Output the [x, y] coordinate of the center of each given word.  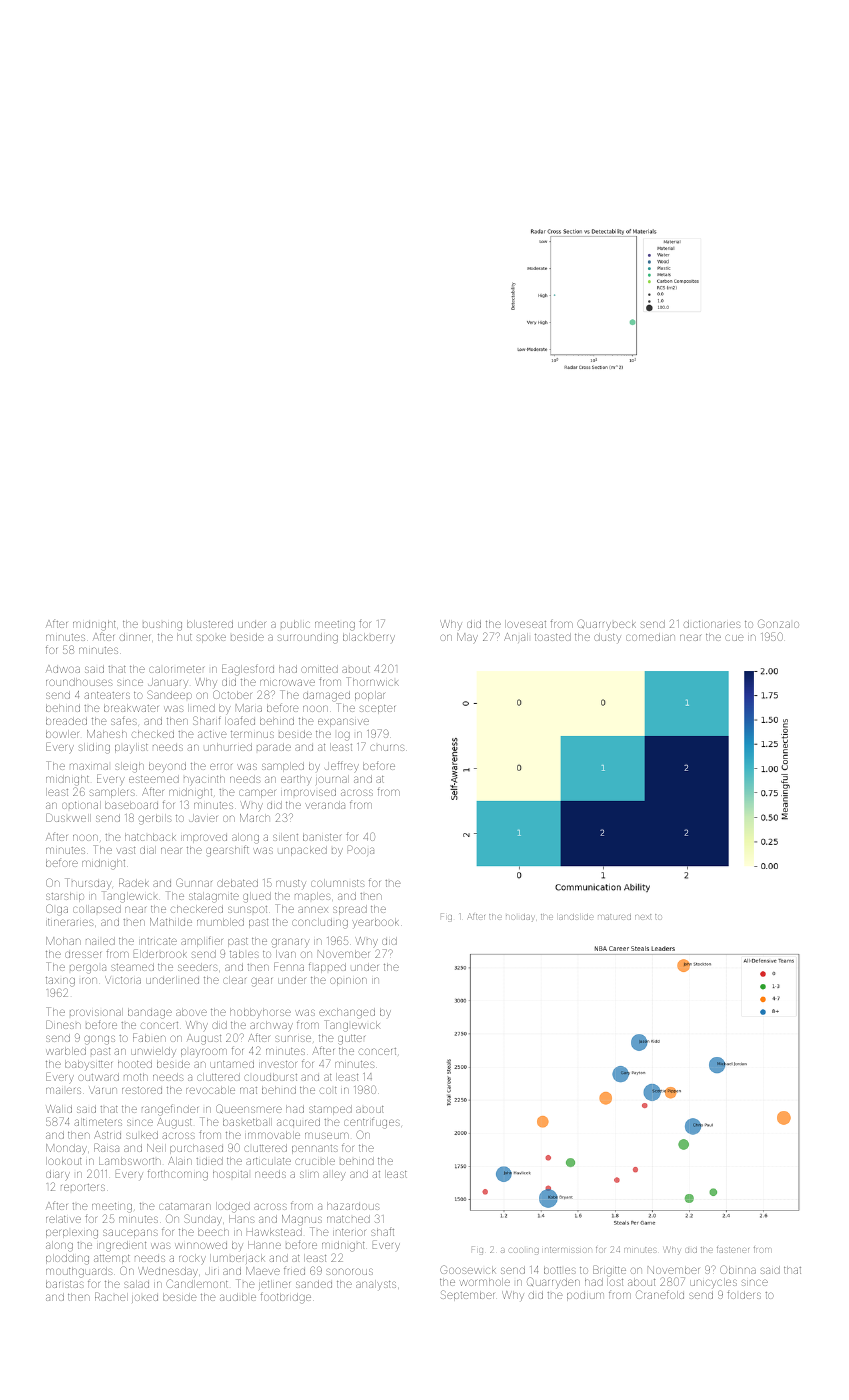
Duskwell [68, 817]
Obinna [738, 1269]
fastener [733, 1249]
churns [387, 748]
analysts [376, 1285]
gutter [351, 1040]
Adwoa [63, 669]
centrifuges [372, 1123]
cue [734, 638]
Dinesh [63, 1024]
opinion [348, 981]
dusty [607, 638]
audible [238, 1297]
